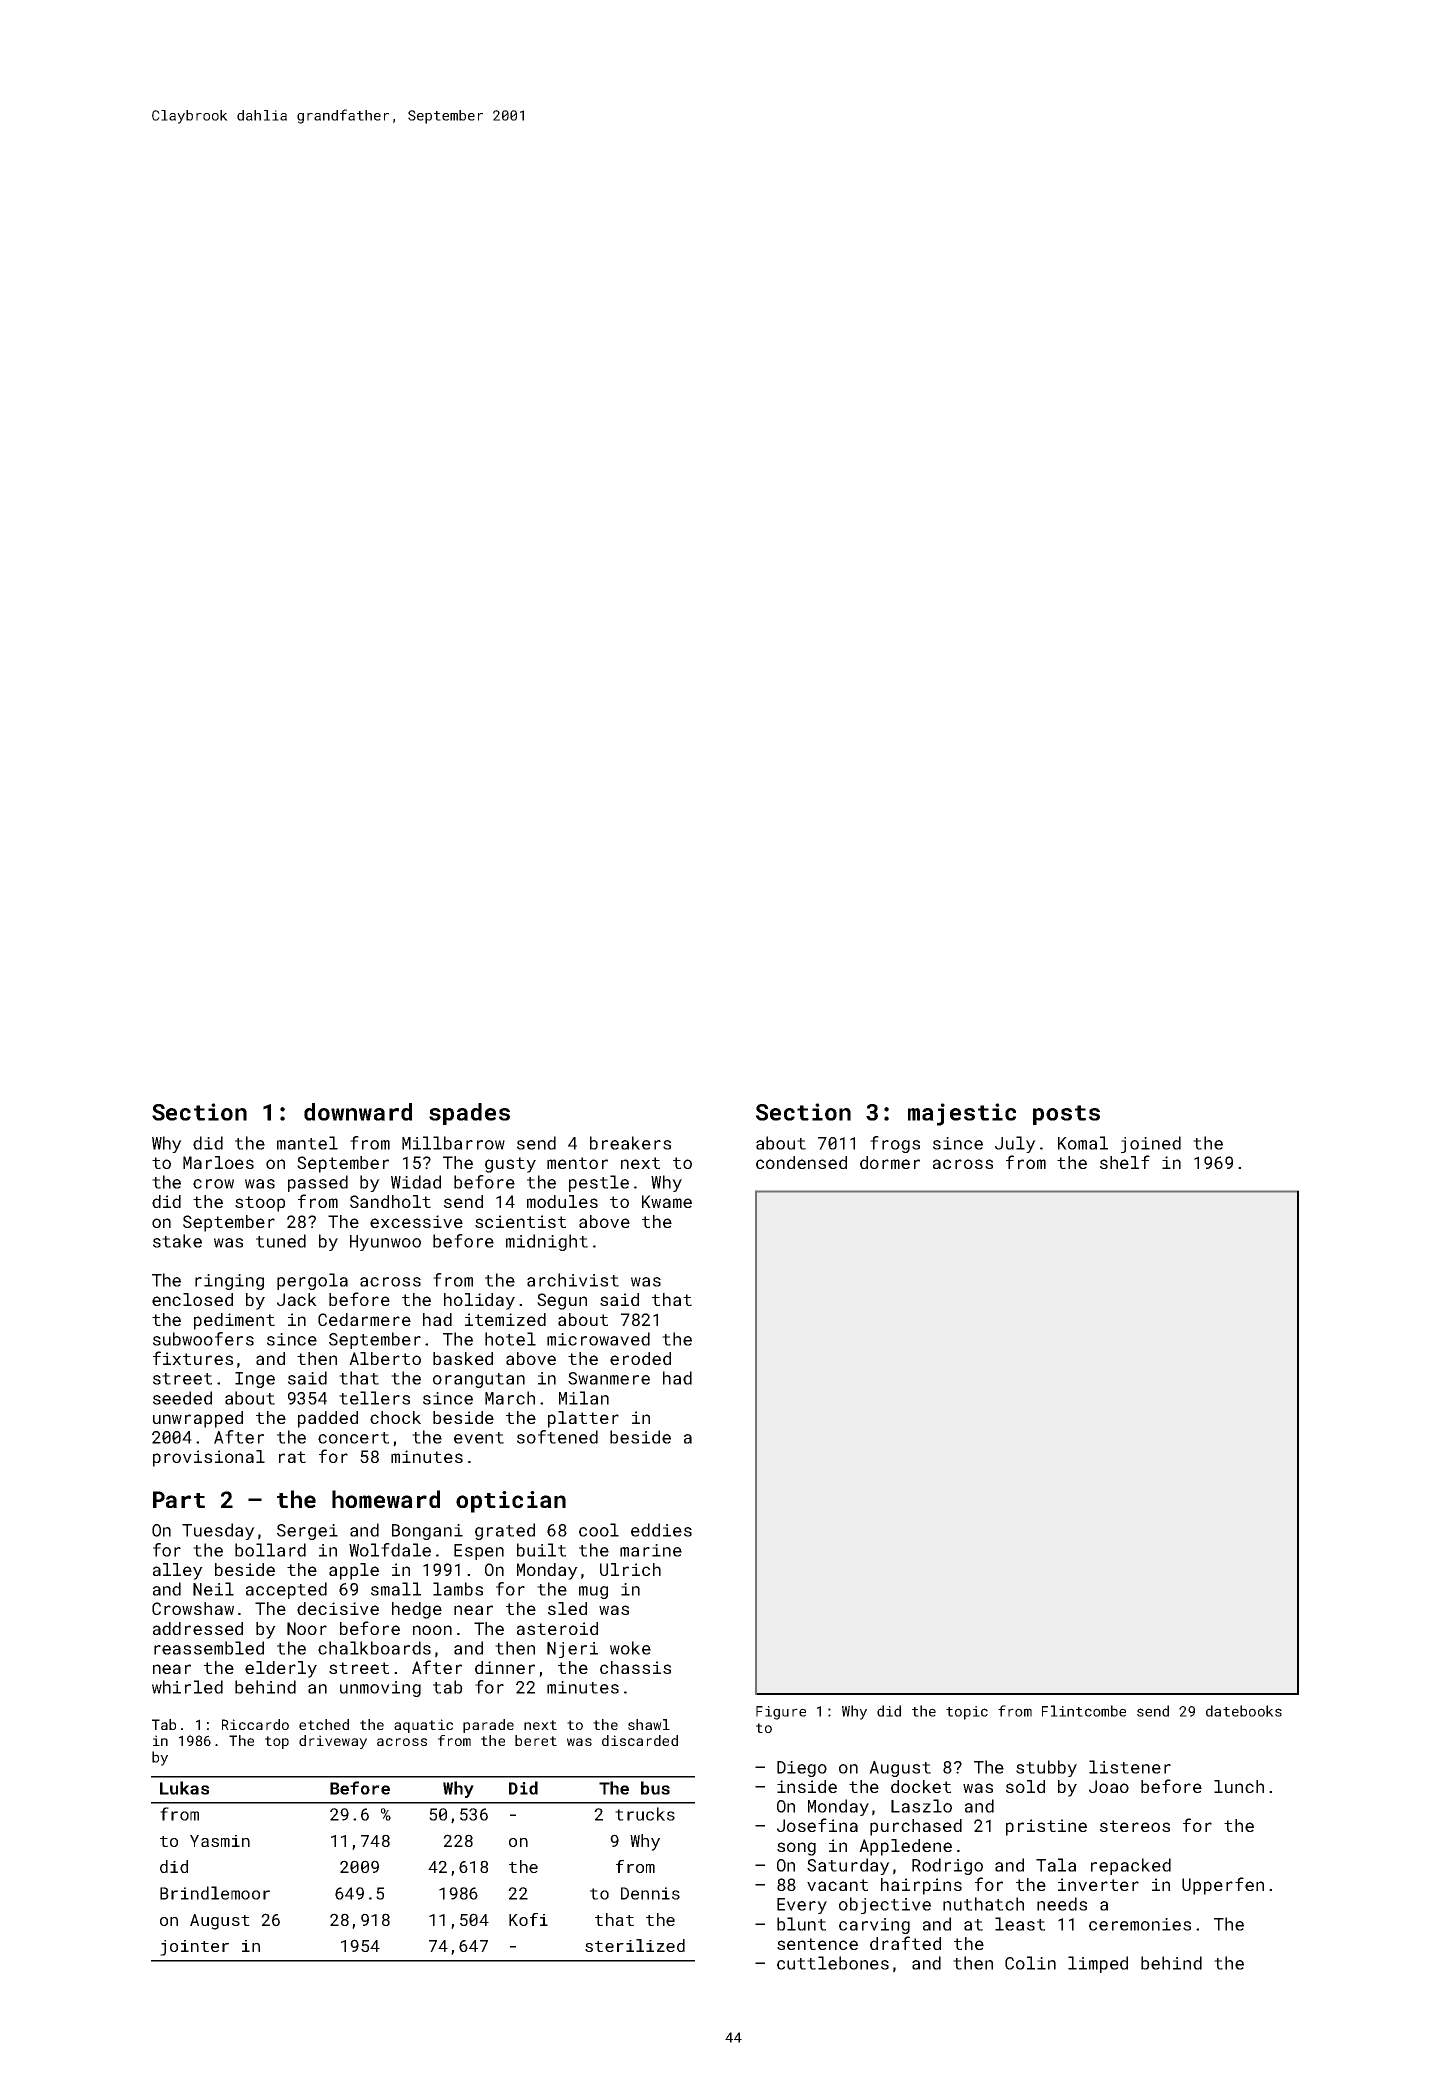  What do you see at coordinates (801, 1924) in the page?
I see `blunt` at bounding box center [801, 1924].
